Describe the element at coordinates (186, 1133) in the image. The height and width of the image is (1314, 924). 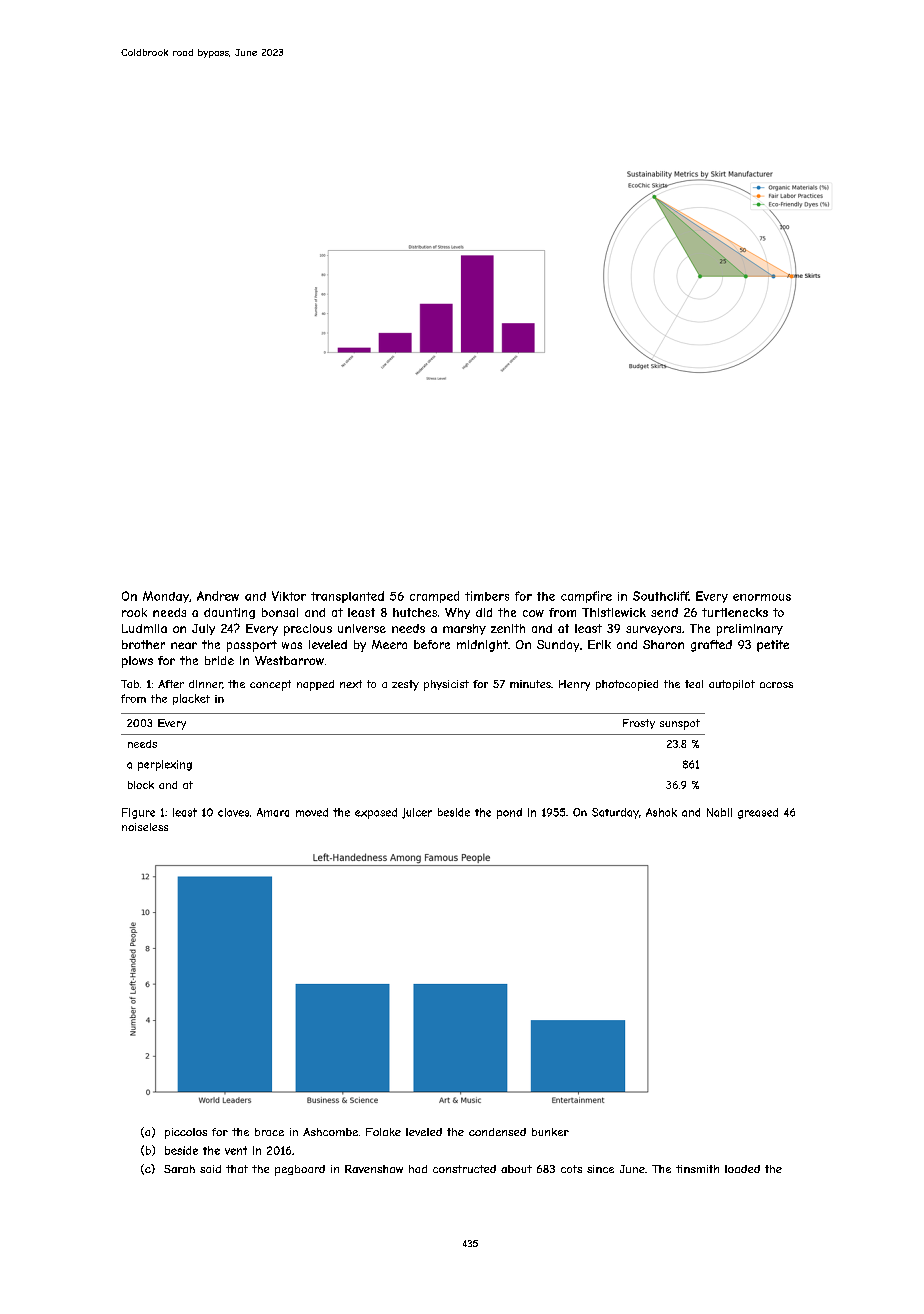
I see `piccolos` at that location.
